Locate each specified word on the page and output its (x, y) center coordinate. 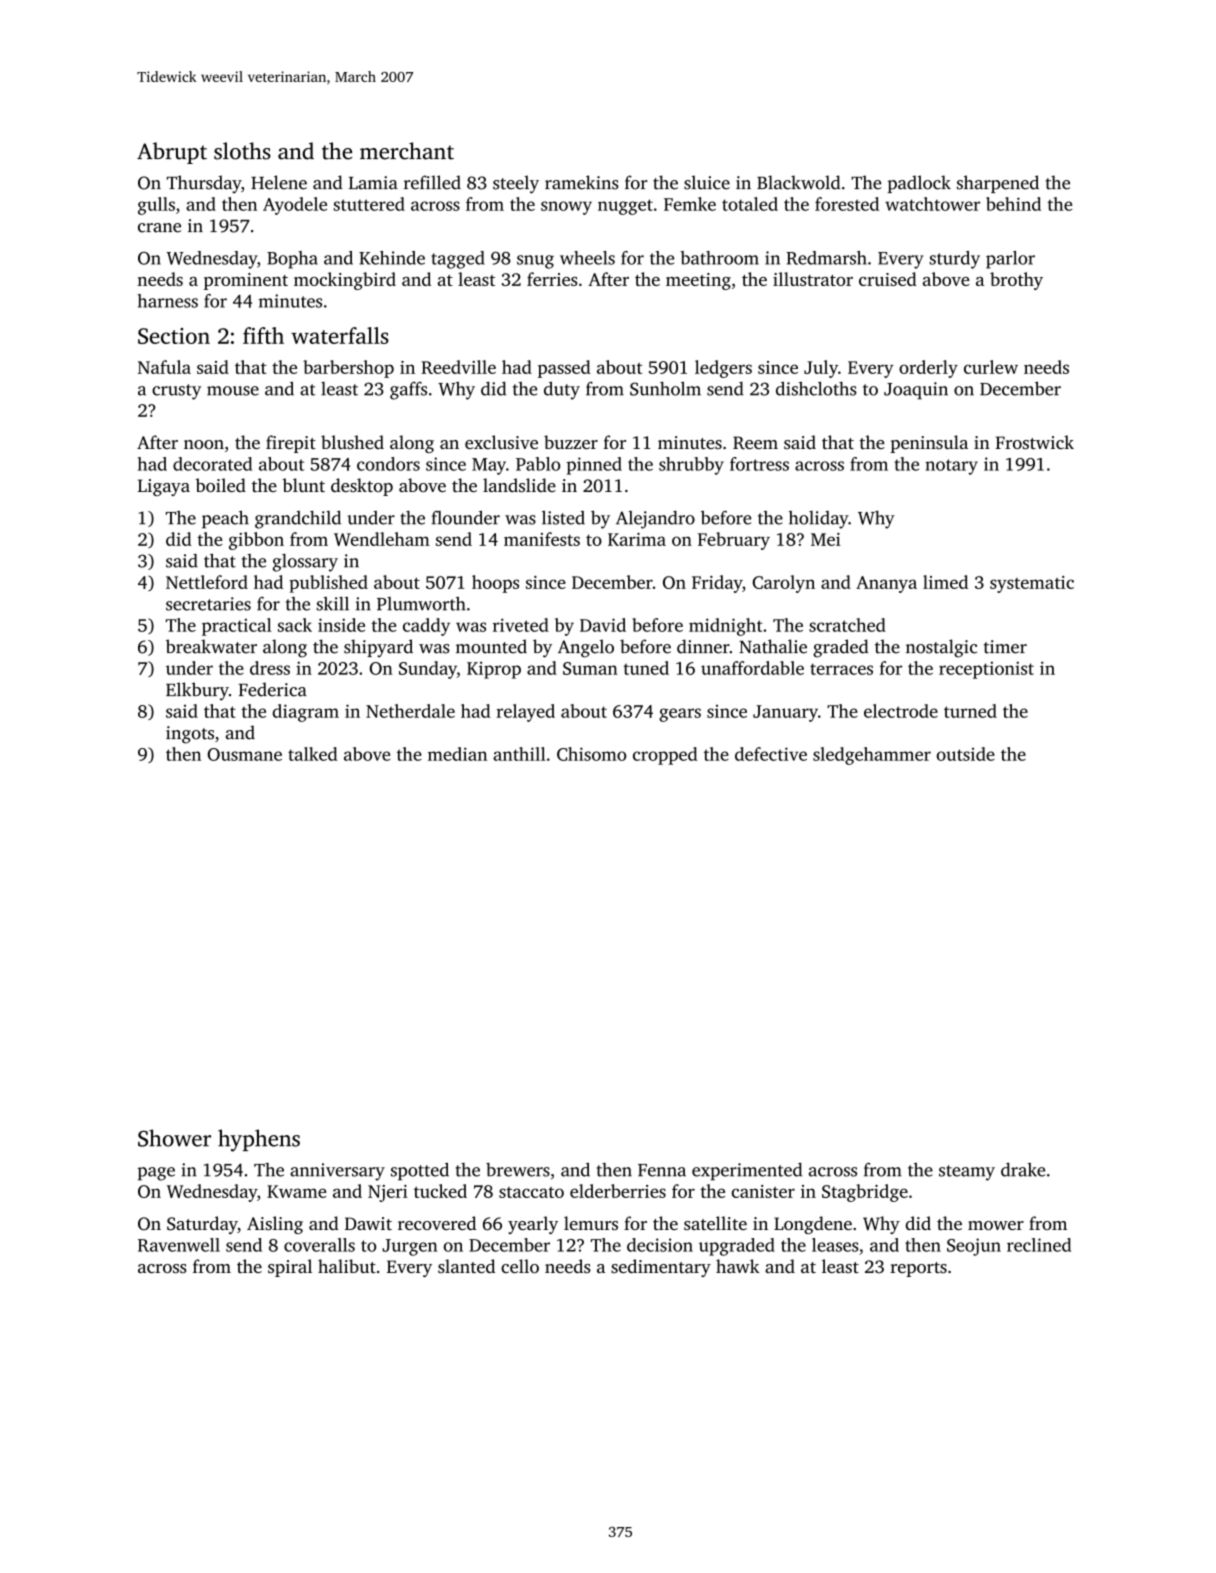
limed (945, 582)
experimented (747, 1171)
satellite (715, 1223)
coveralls (319, 1245)
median (457, 754)
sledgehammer (872, 756)
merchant (407, 151)
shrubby (691, 466)
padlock (919, 184)
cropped (665, 756)
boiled (221, 485)
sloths (242, 151)
